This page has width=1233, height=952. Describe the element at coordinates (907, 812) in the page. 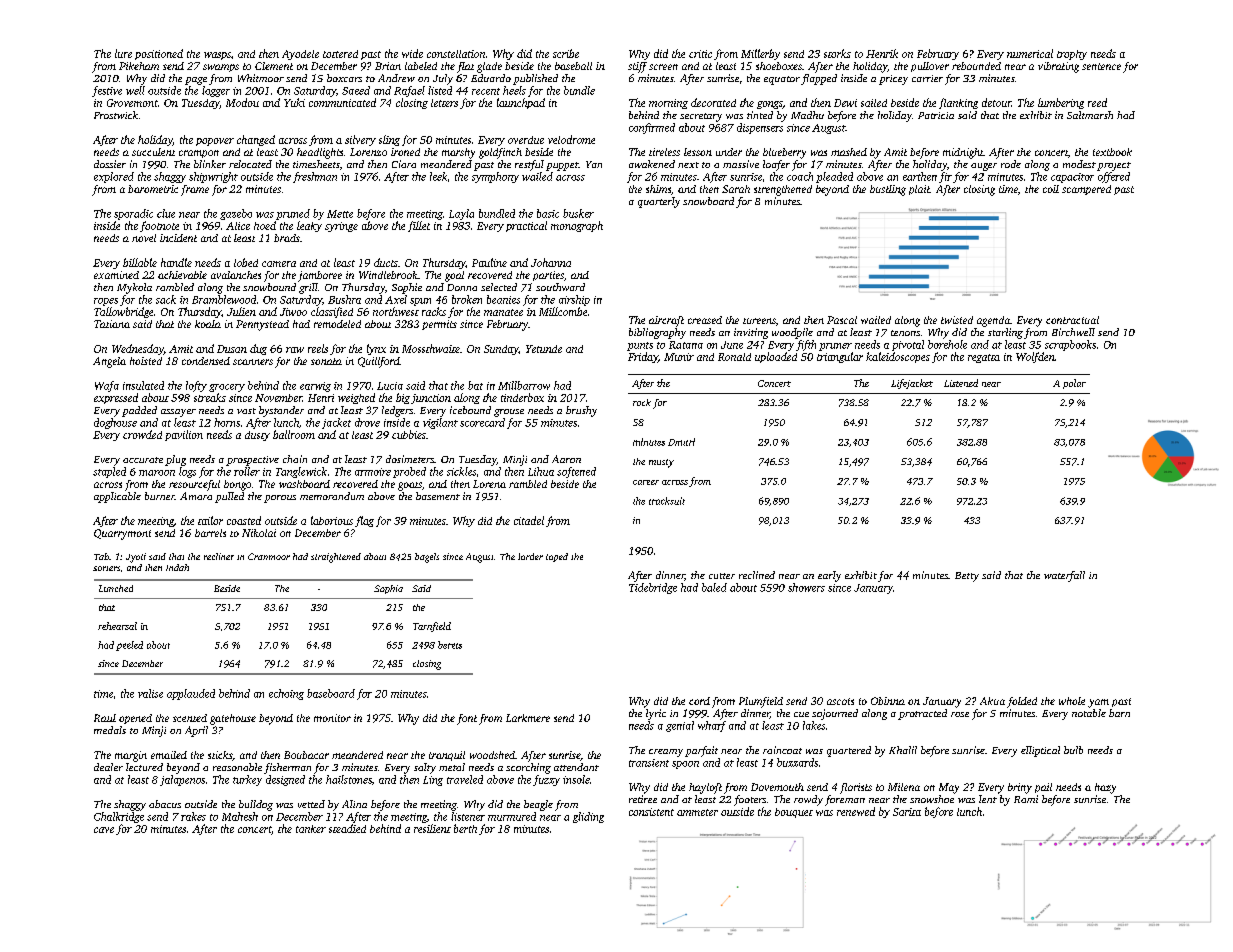

I see `Sarita` at that location.
